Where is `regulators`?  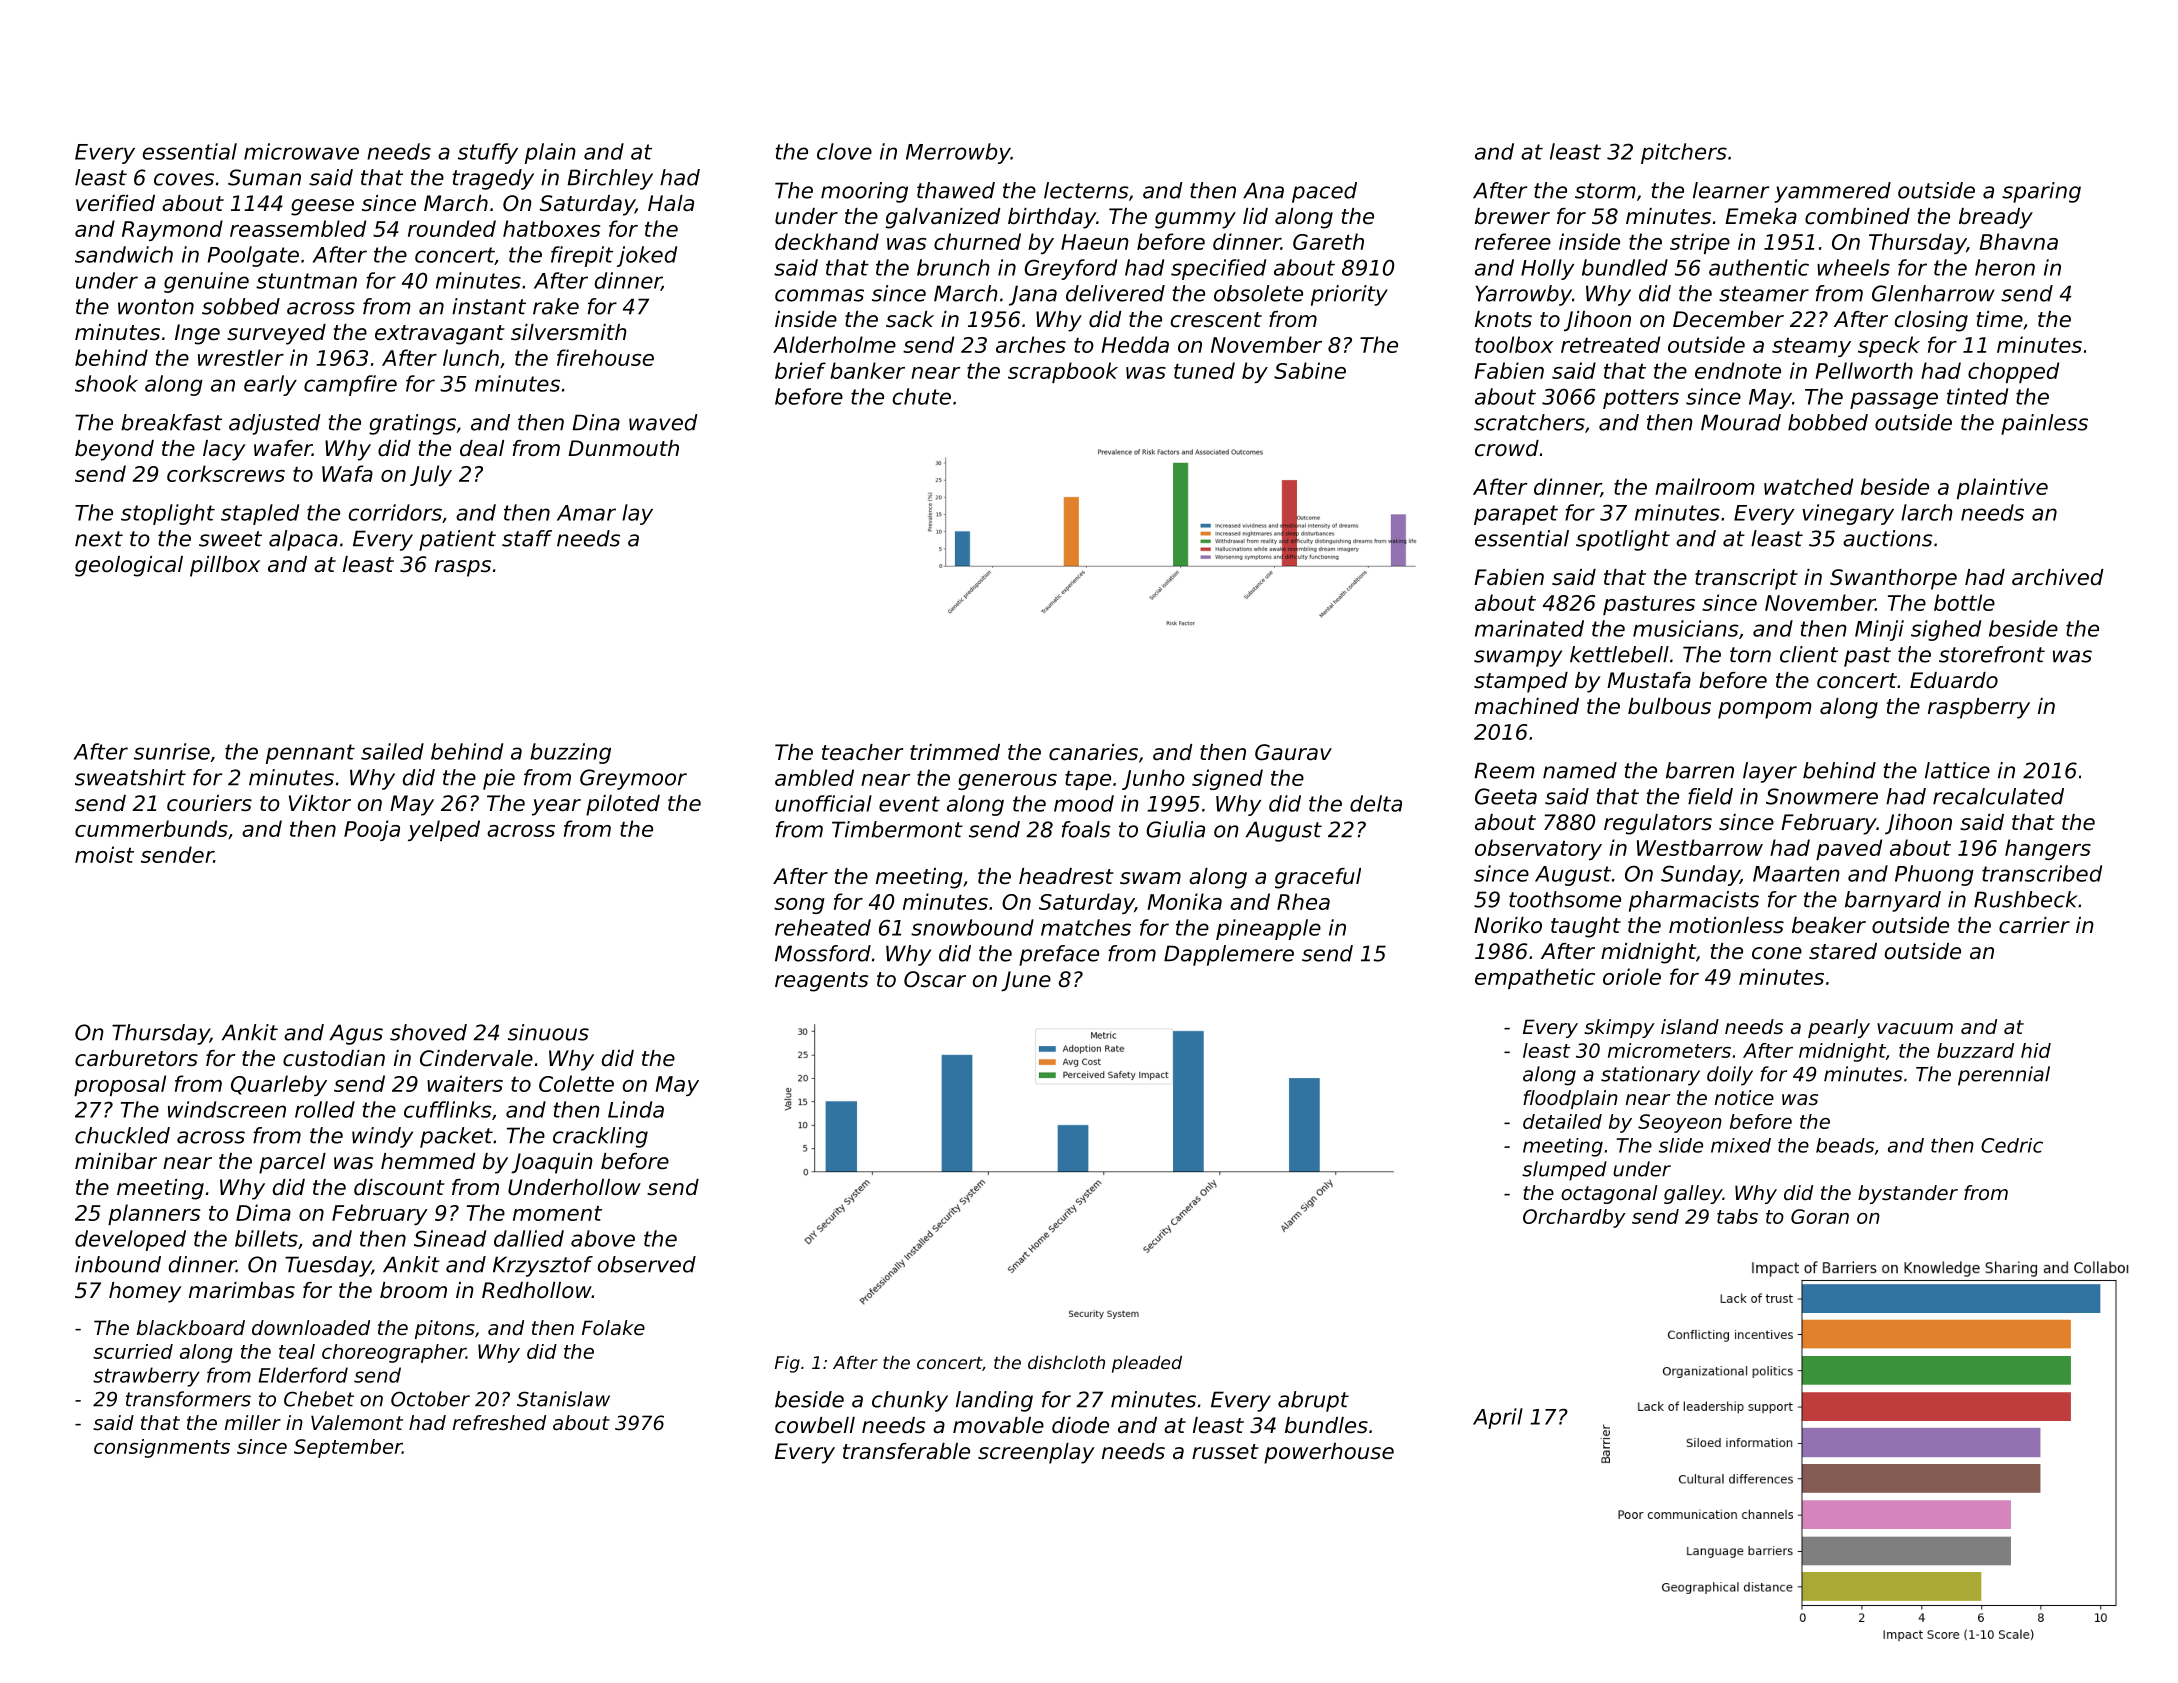 regulators is located at coordinates (1658, 824).
